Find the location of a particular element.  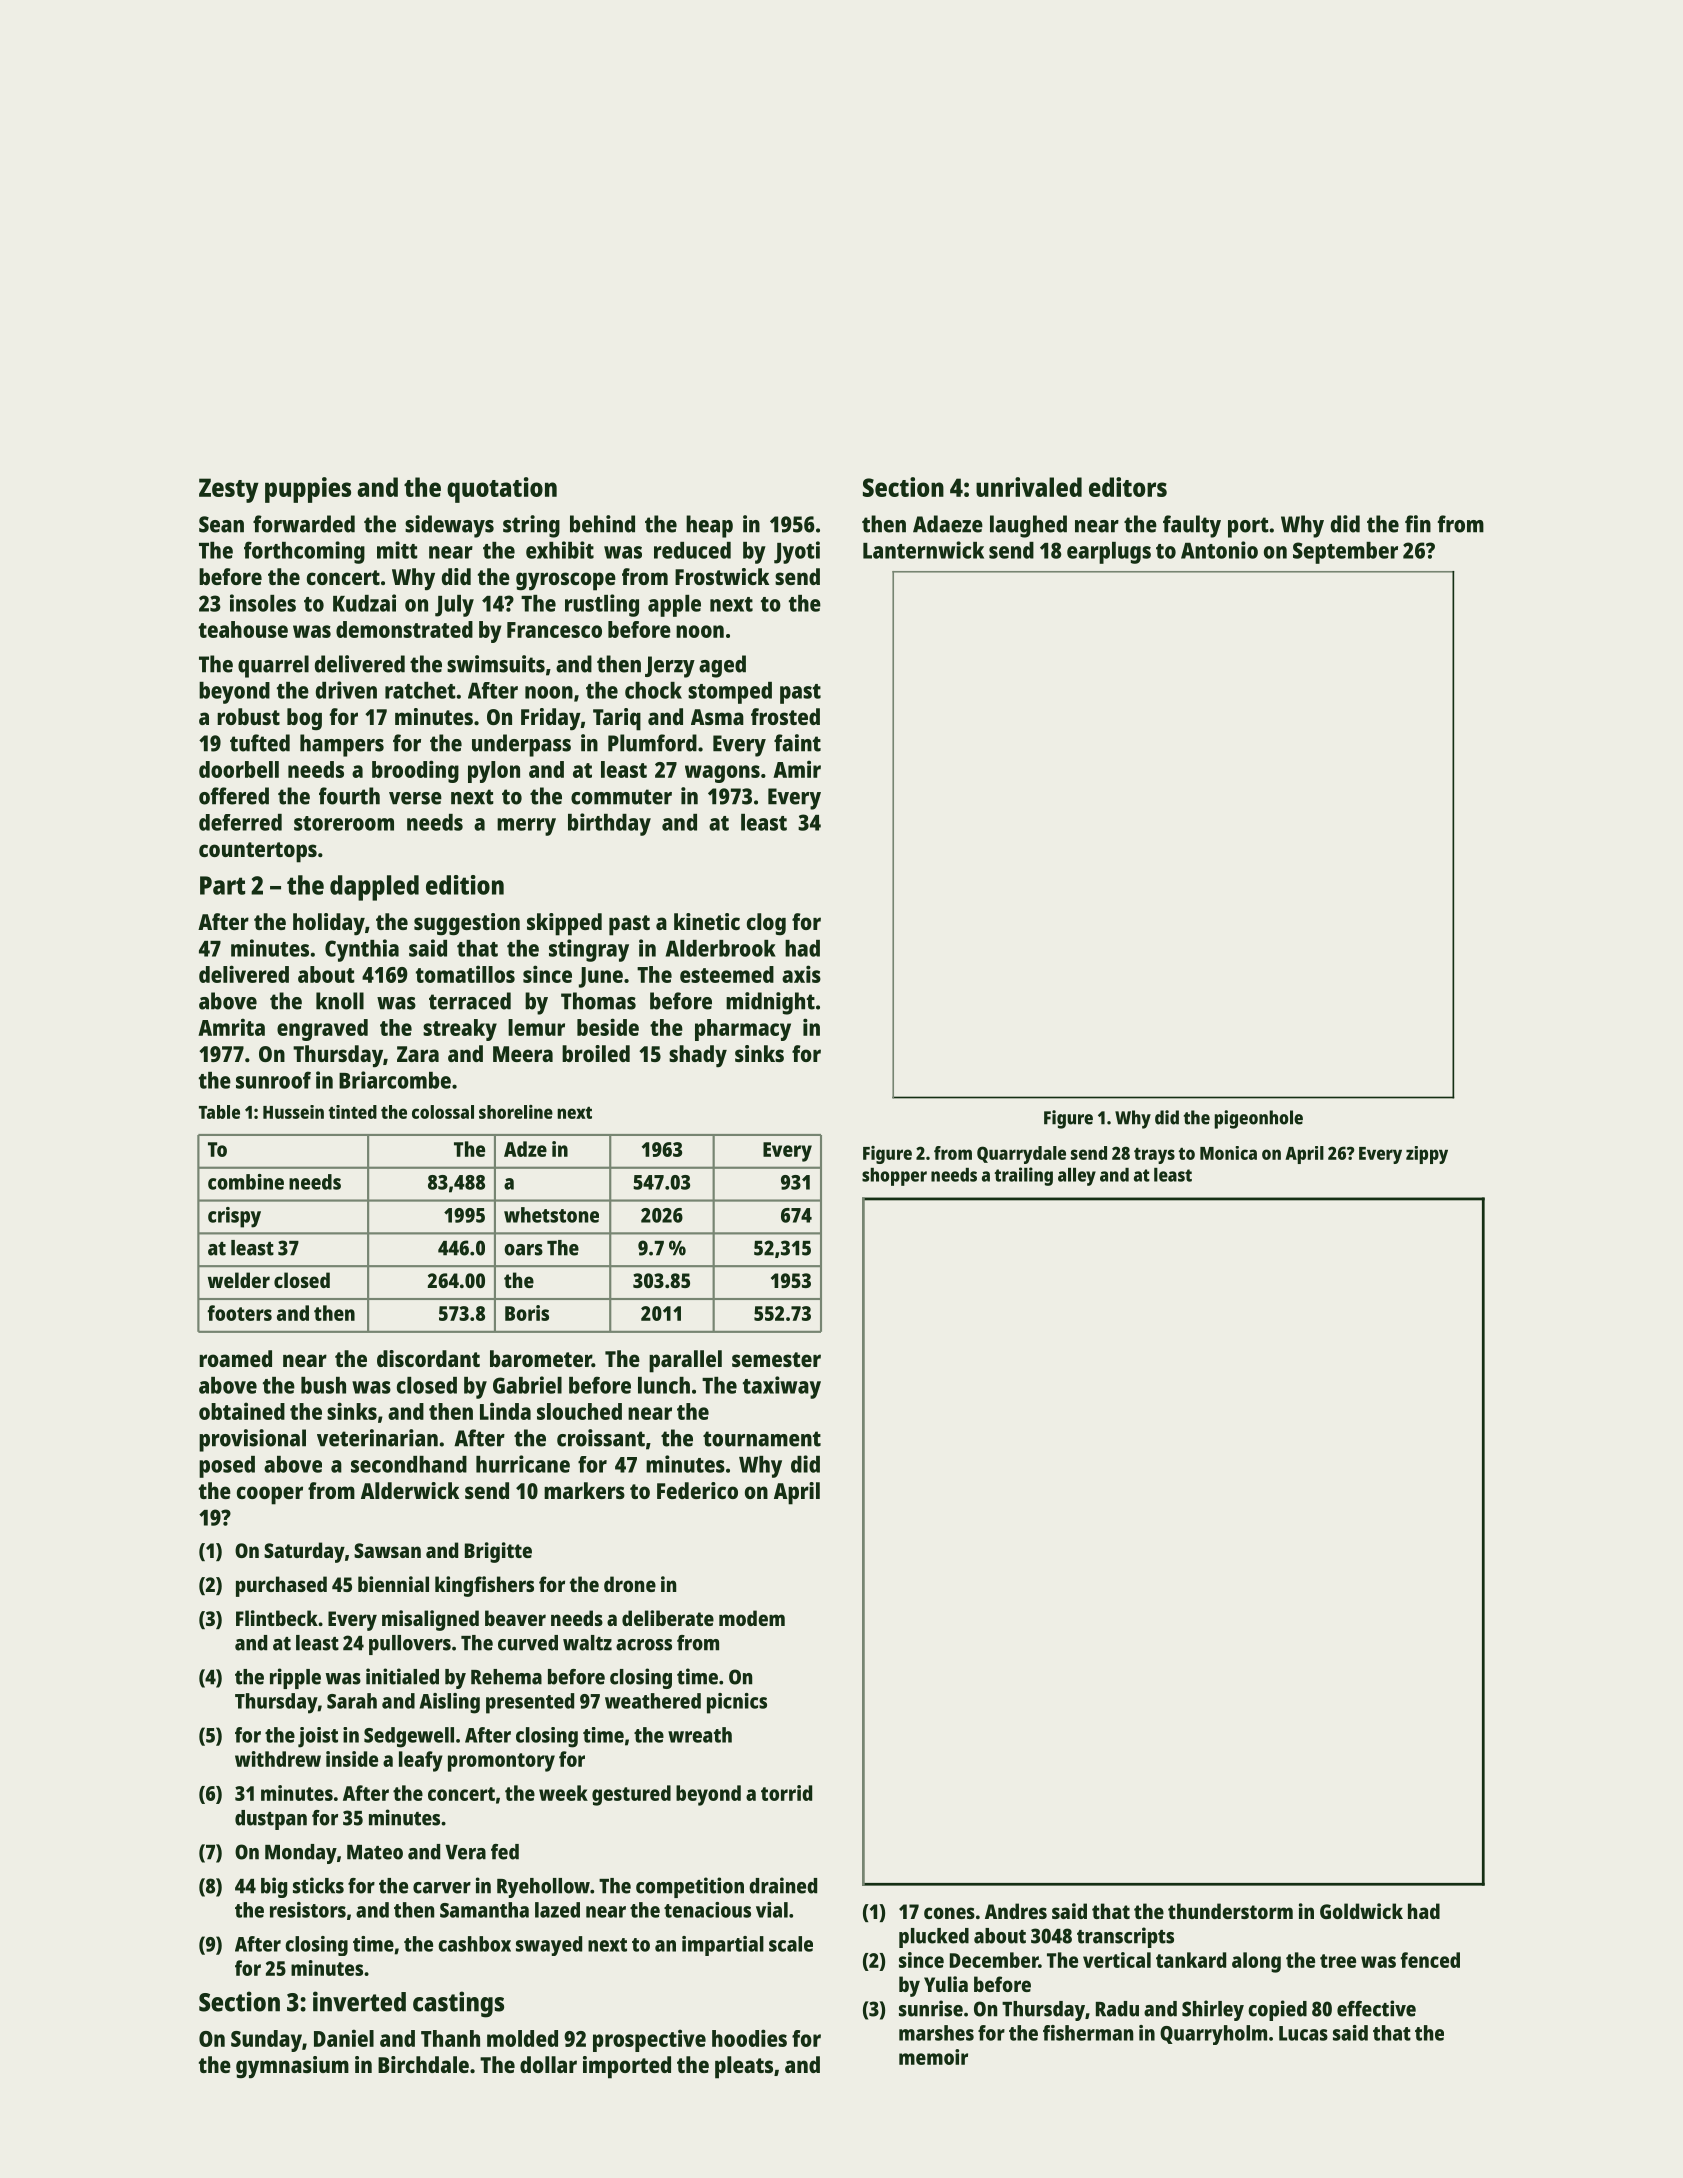

modem is located at coordinates (752, 1618).
